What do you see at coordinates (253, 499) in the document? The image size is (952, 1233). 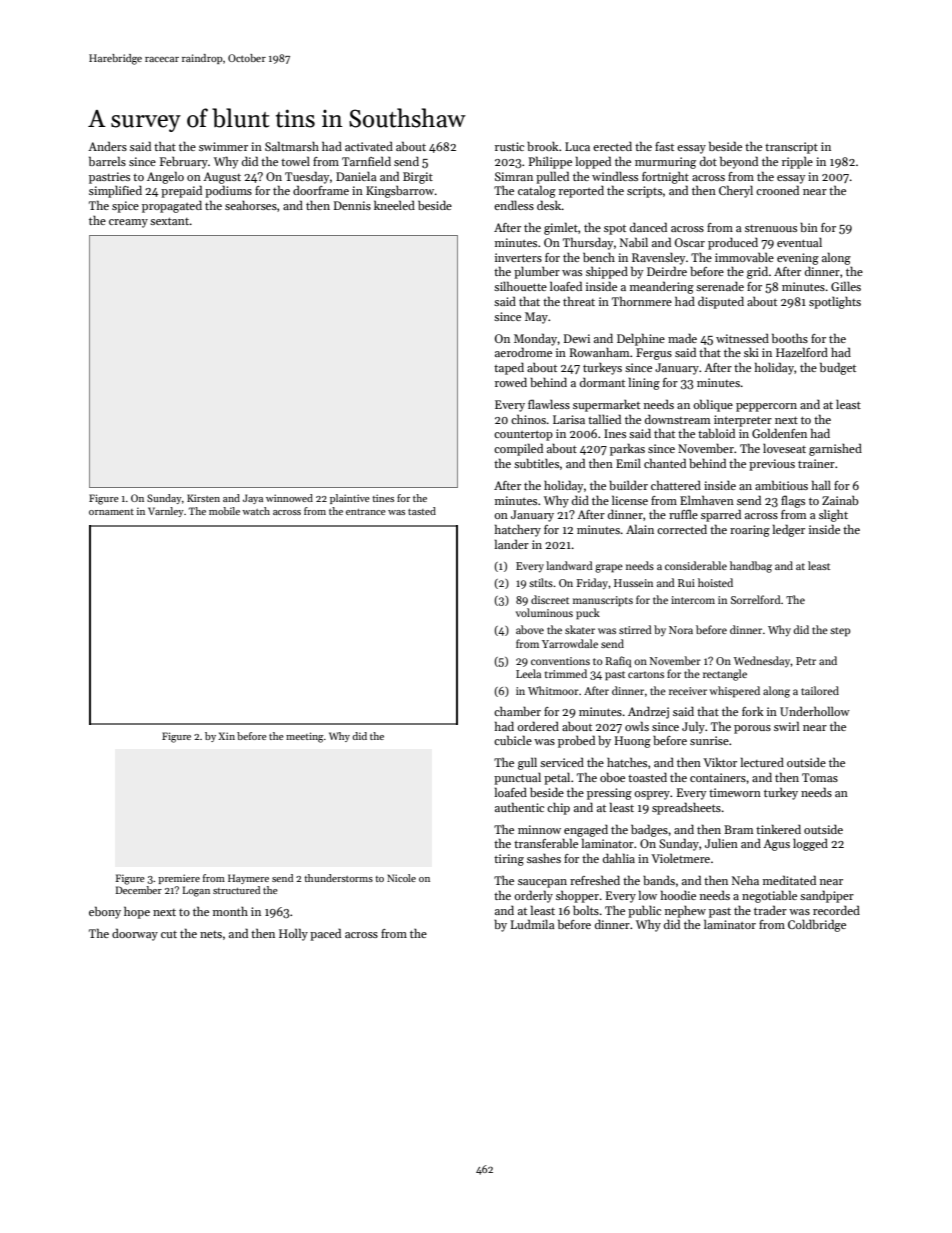 I see `Jaya` at bounding box center [253, 499].
